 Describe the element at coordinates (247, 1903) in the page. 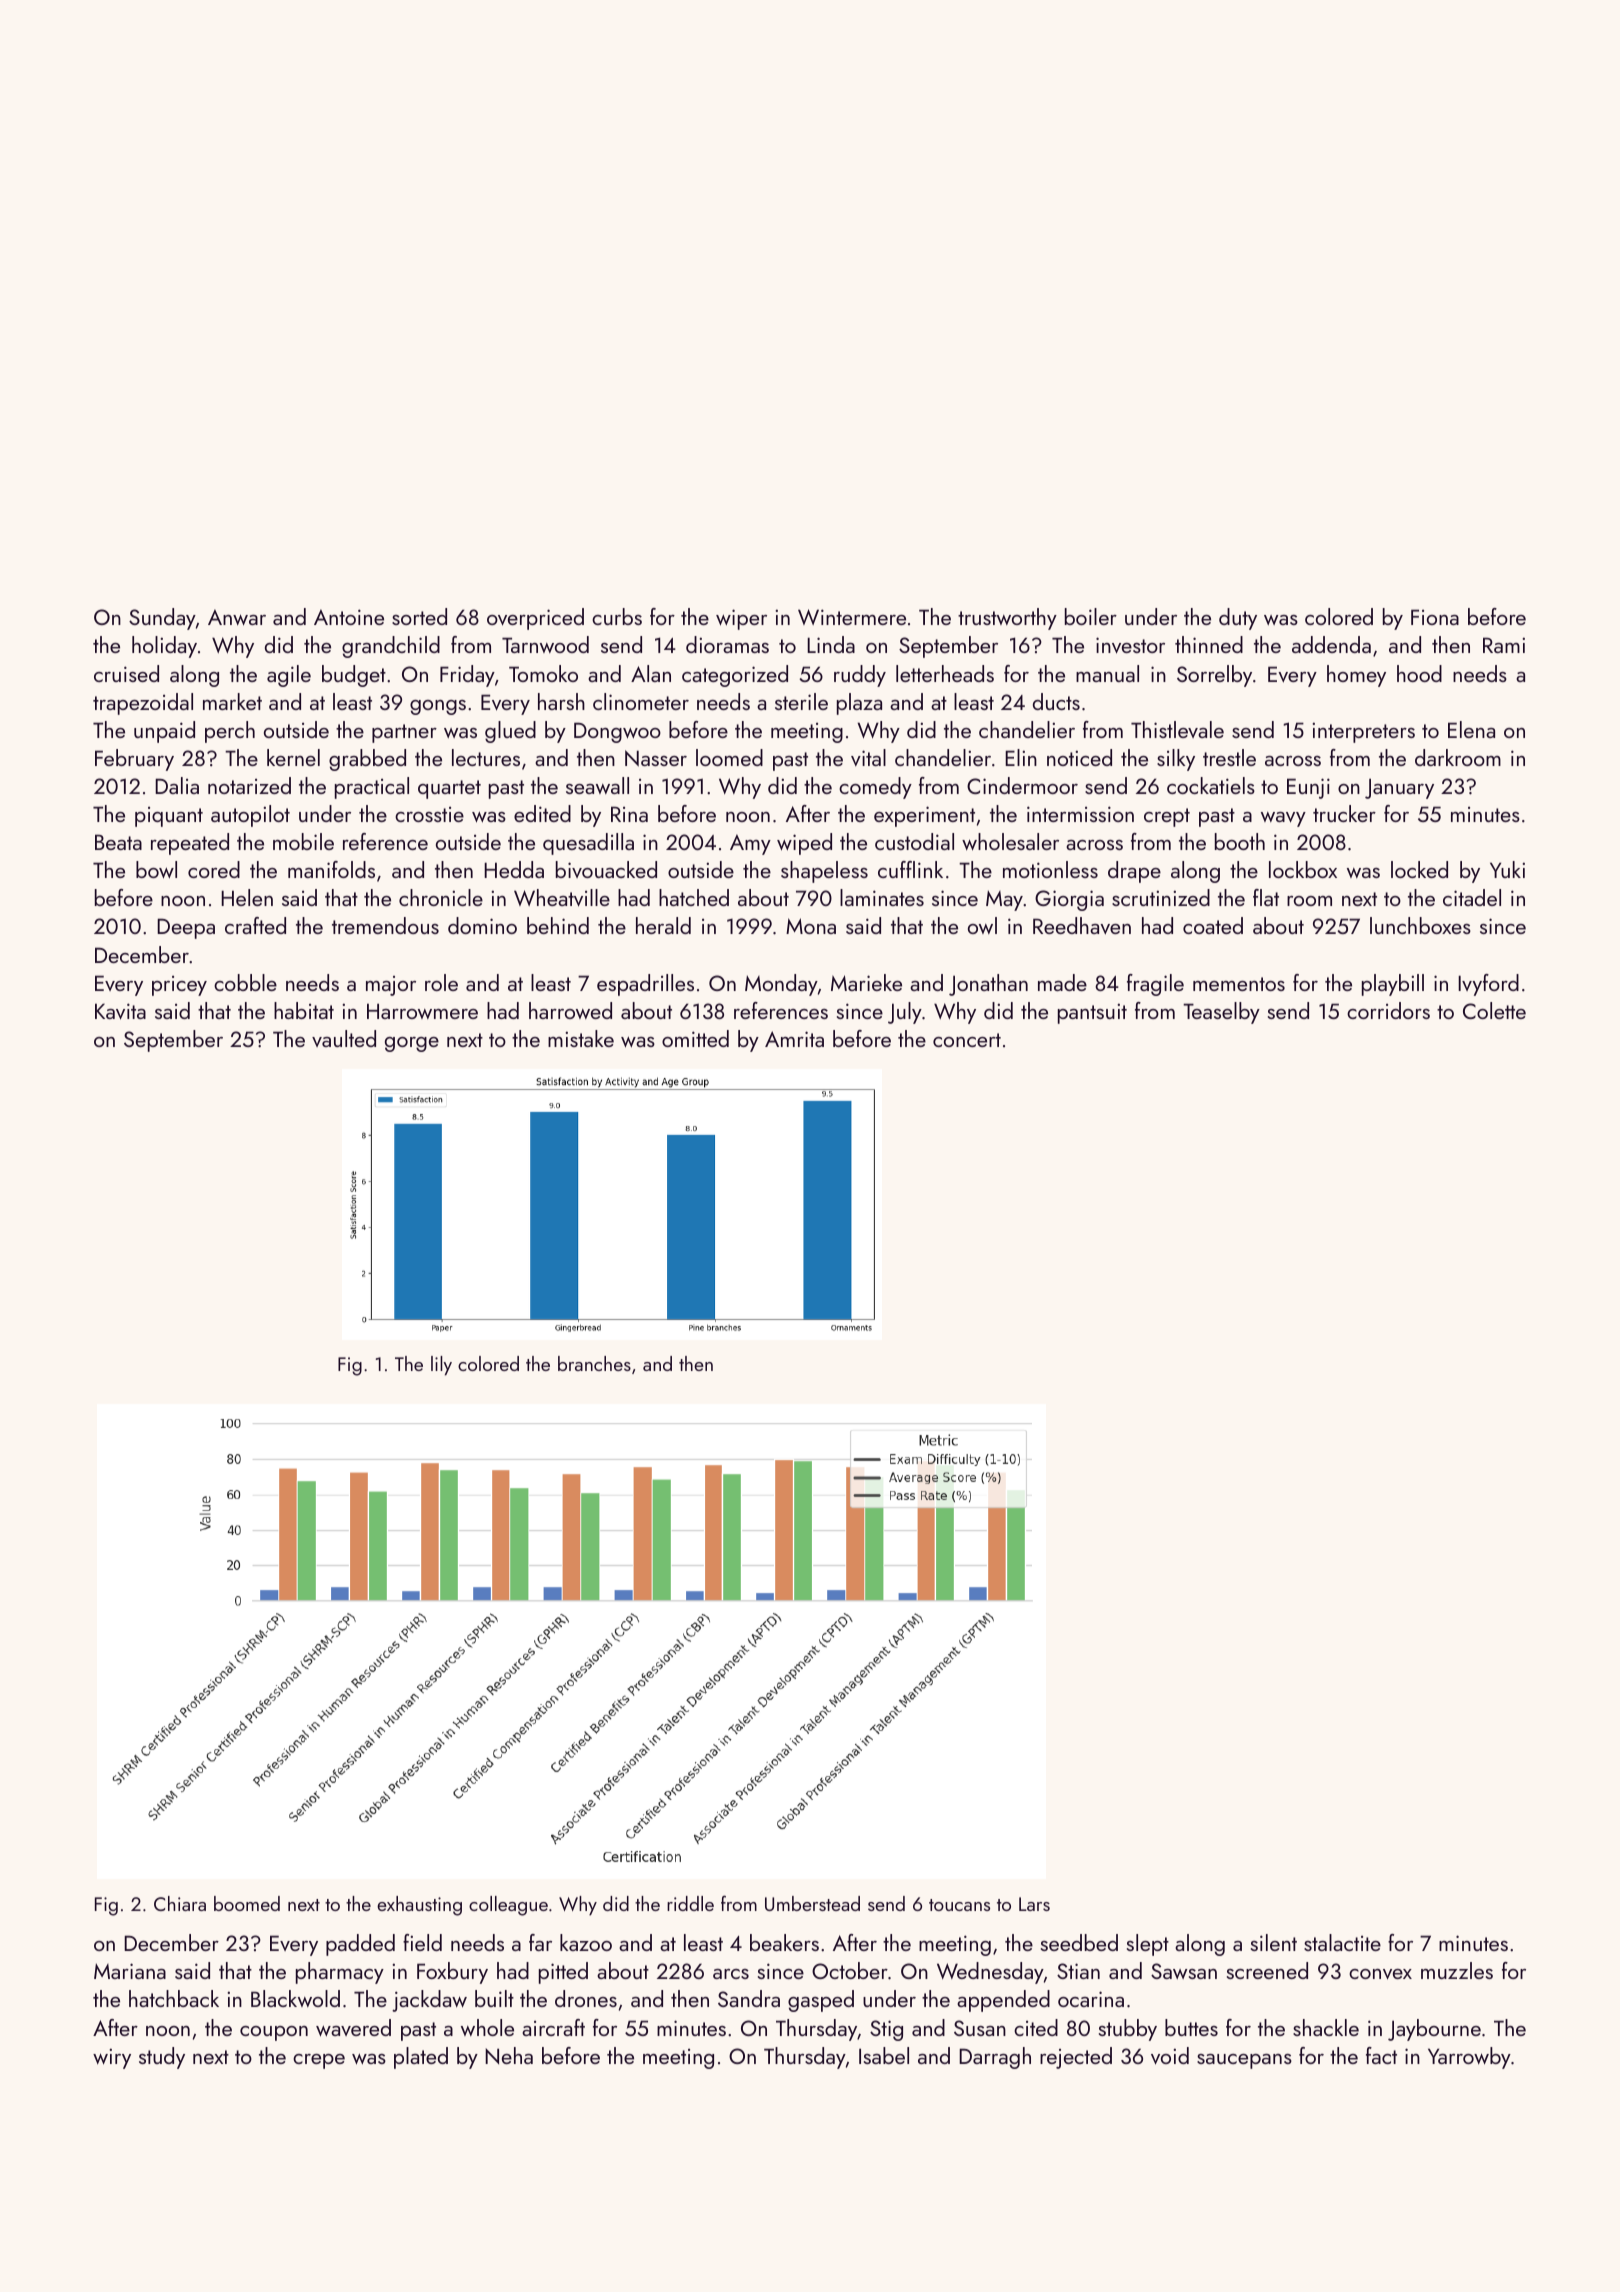

I see `boomed` at that location.
